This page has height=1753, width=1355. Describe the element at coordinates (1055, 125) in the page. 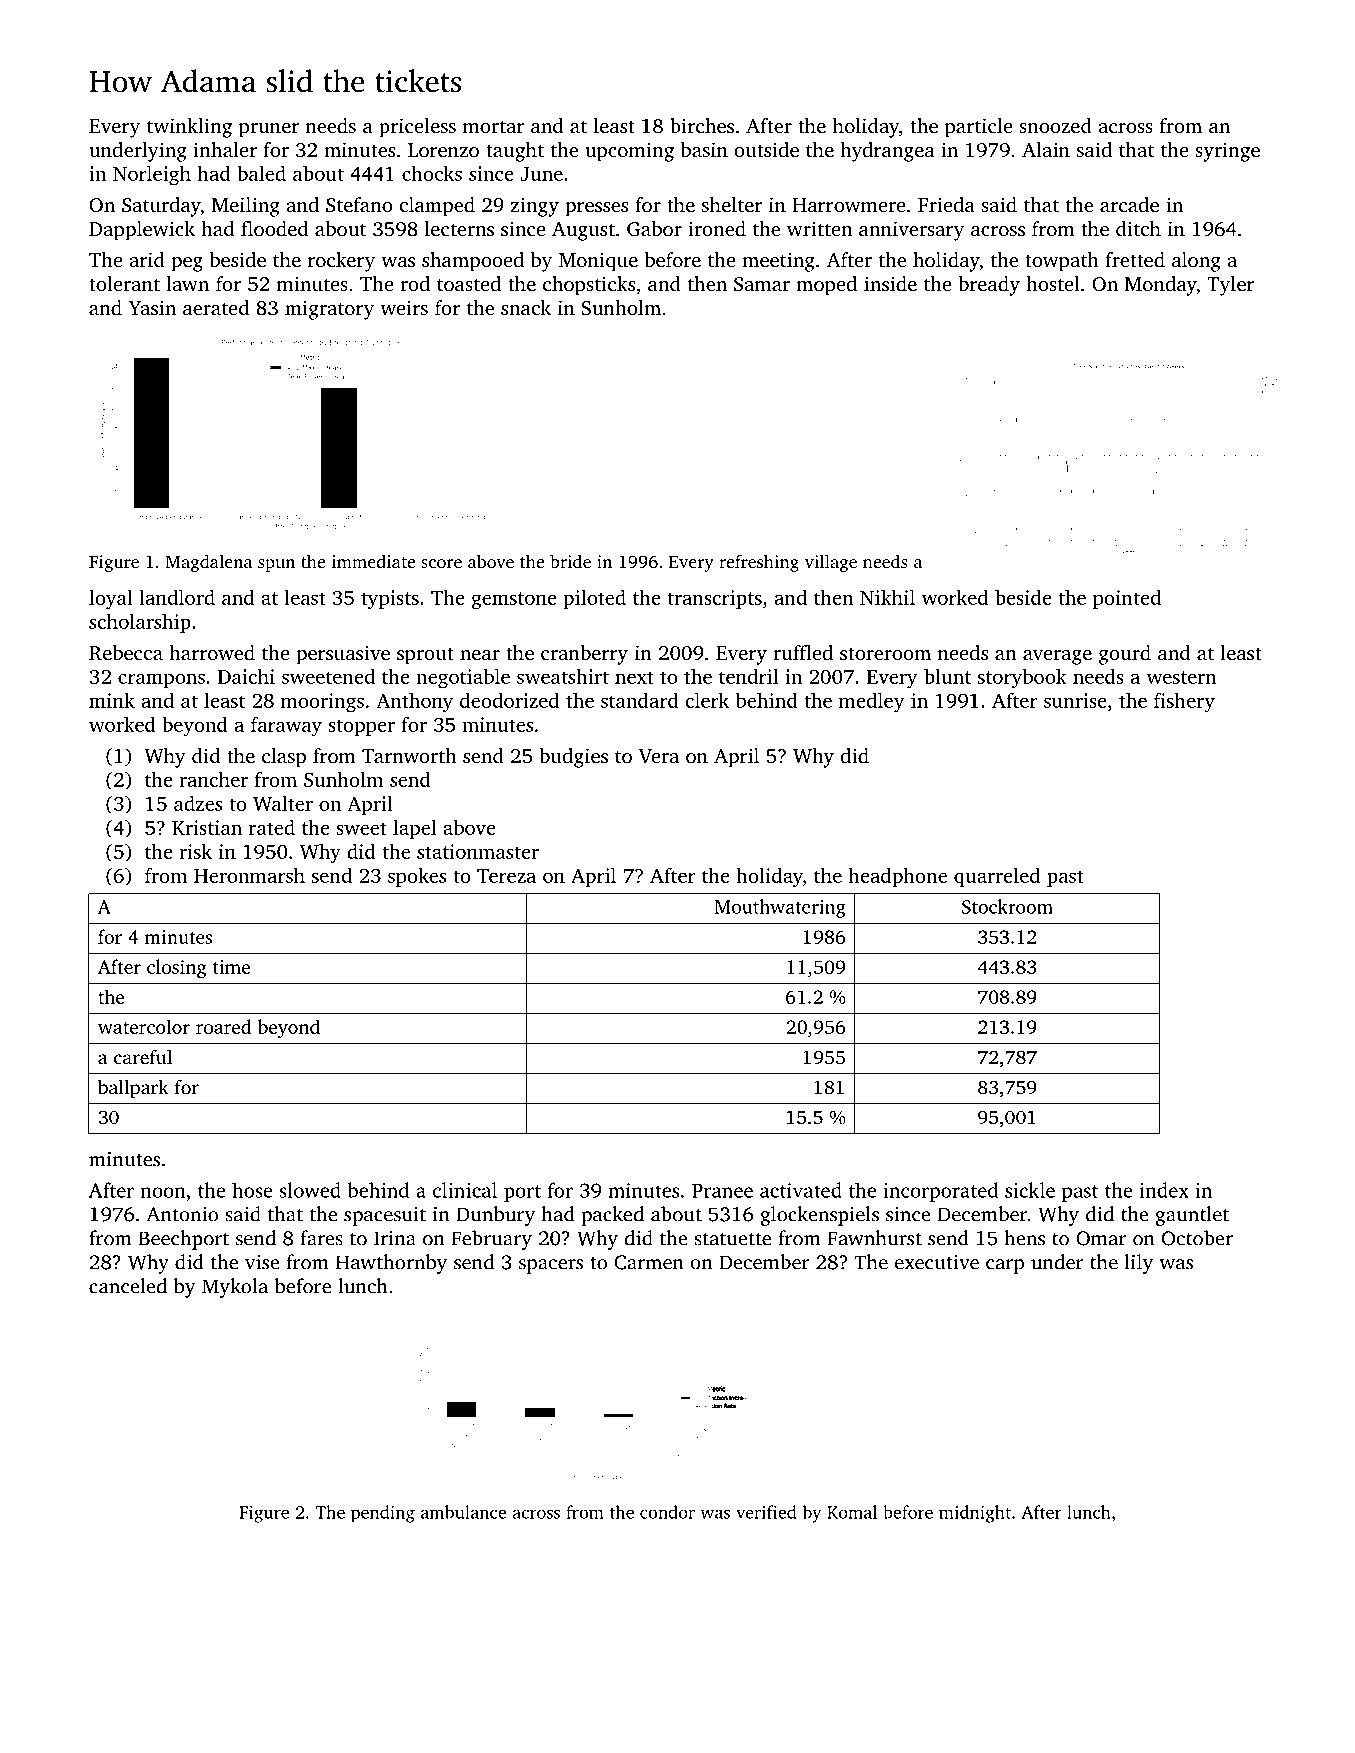

I see `snoozed` at that location.
